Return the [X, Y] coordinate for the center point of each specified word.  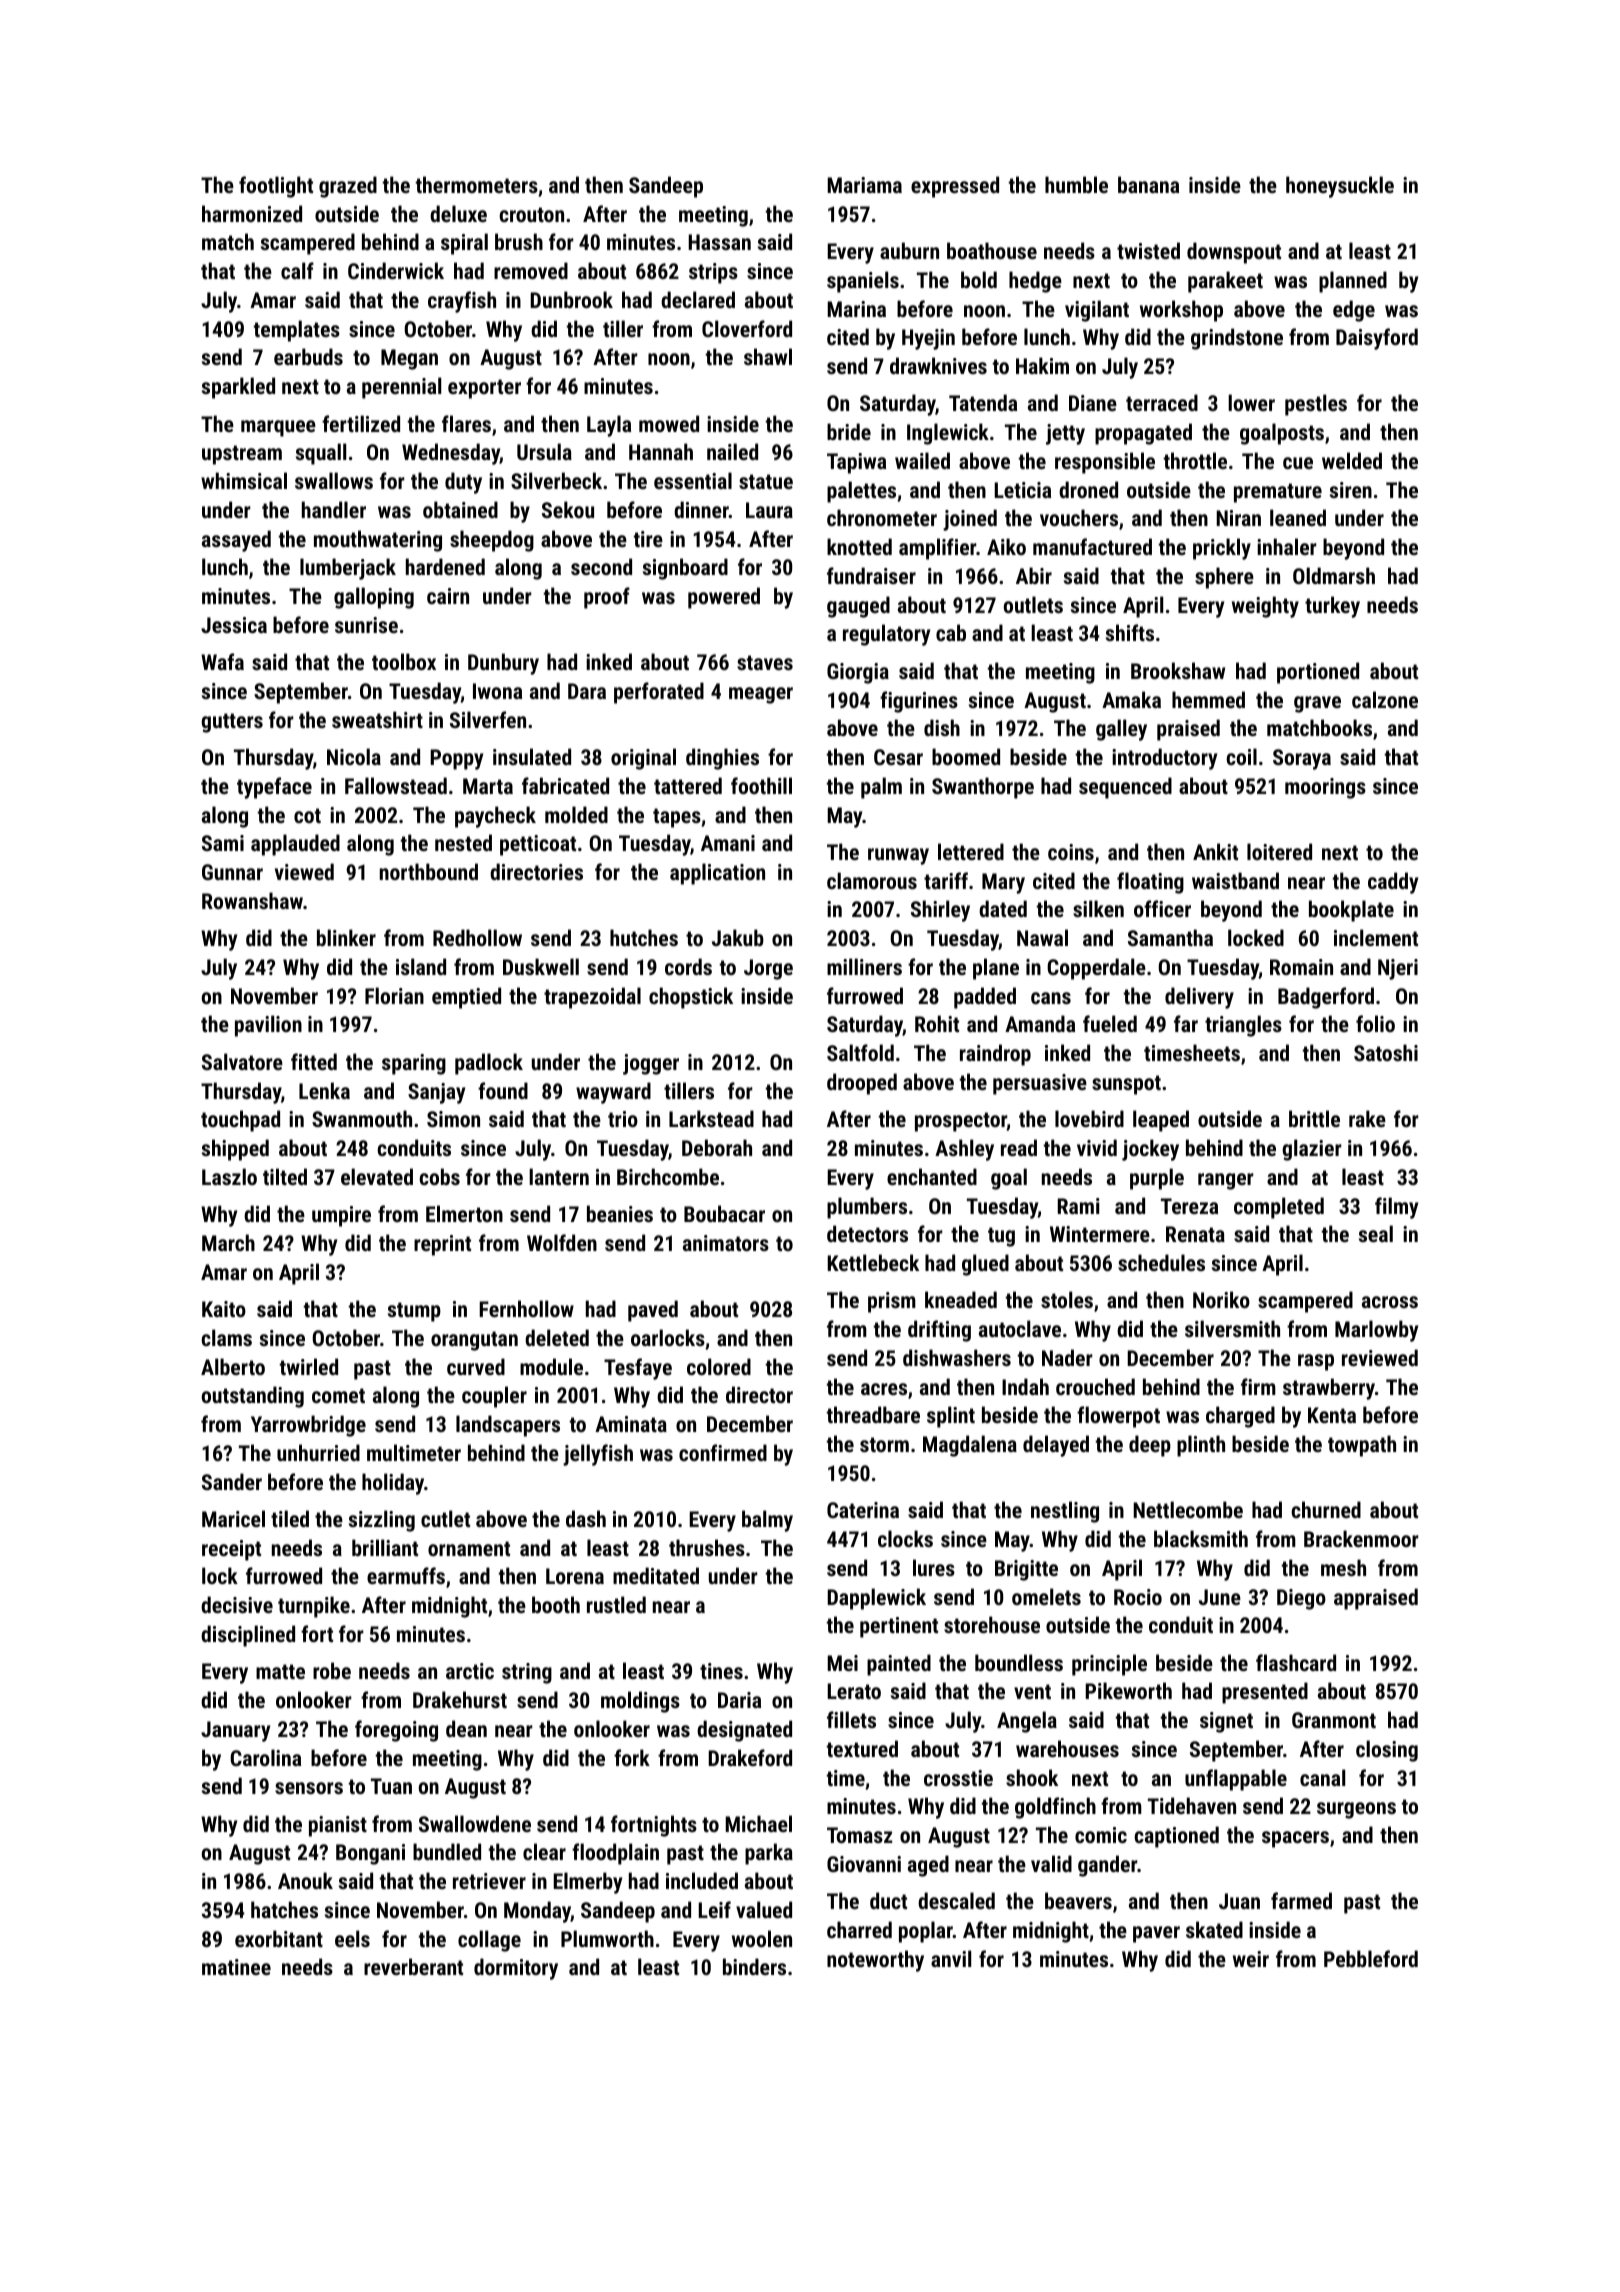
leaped [1161, 1121]
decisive [237, 1604]
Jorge [768, 969]
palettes [861, 492]
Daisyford [1377, 339]
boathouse [992, 250]
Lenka [324, 1090]
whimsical [244, 480]
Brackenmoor [1361, 1538]
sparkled [238, 388]
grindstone [1237, 339]
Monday [537, 1912]
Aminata [631, 1424]
